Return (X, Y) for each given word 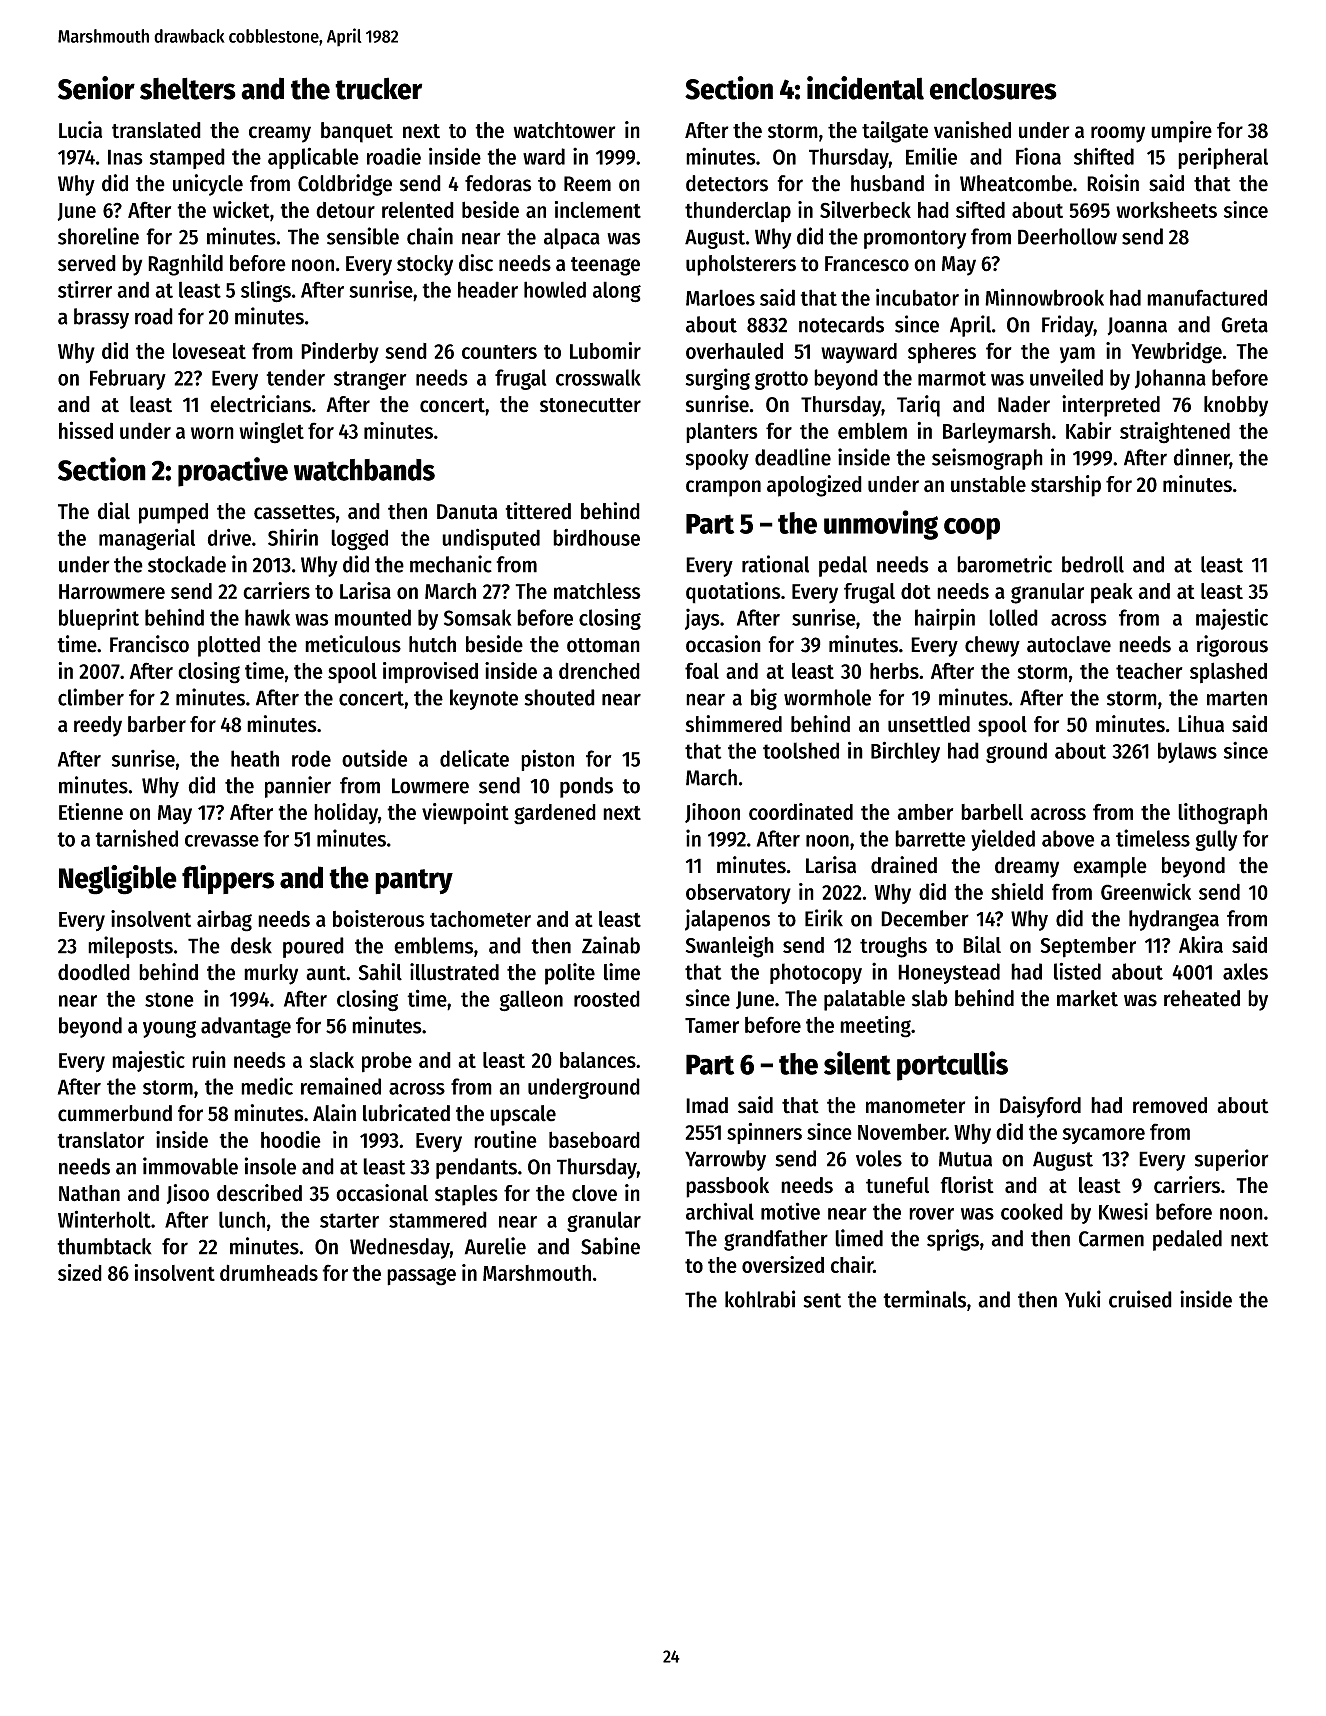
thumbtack (104, 1246)
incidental (865, 88)
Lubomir (605, 350)
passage (421, 1277)
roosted (607, 998)
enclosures (993, 88)
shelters (188, 88)
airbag (224, 921)
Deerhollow (1067, 236)
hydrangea (1174, 920)
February (128, 379)
